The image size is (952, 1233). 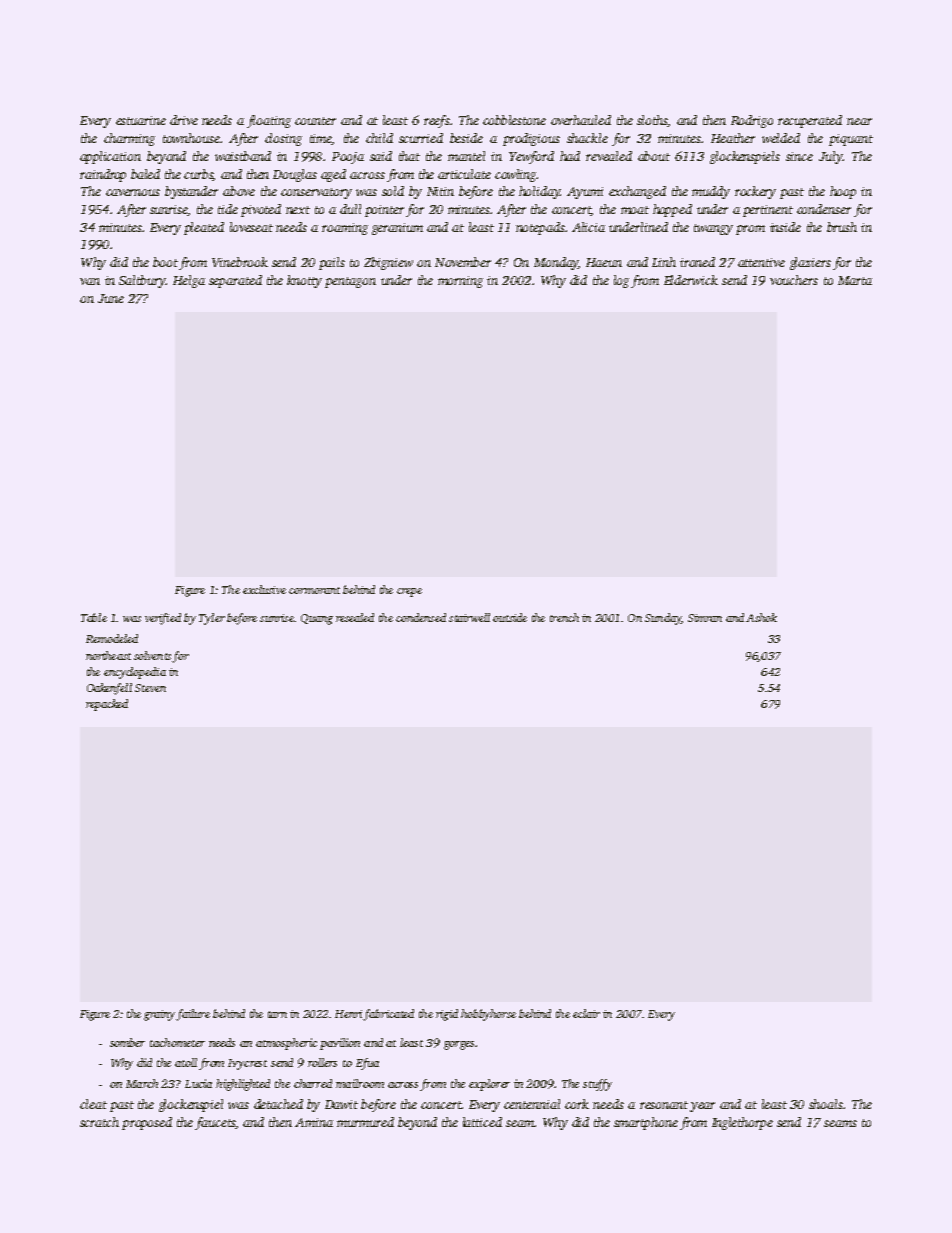 I want to click on stairwell, so click(x=469, y=617).
